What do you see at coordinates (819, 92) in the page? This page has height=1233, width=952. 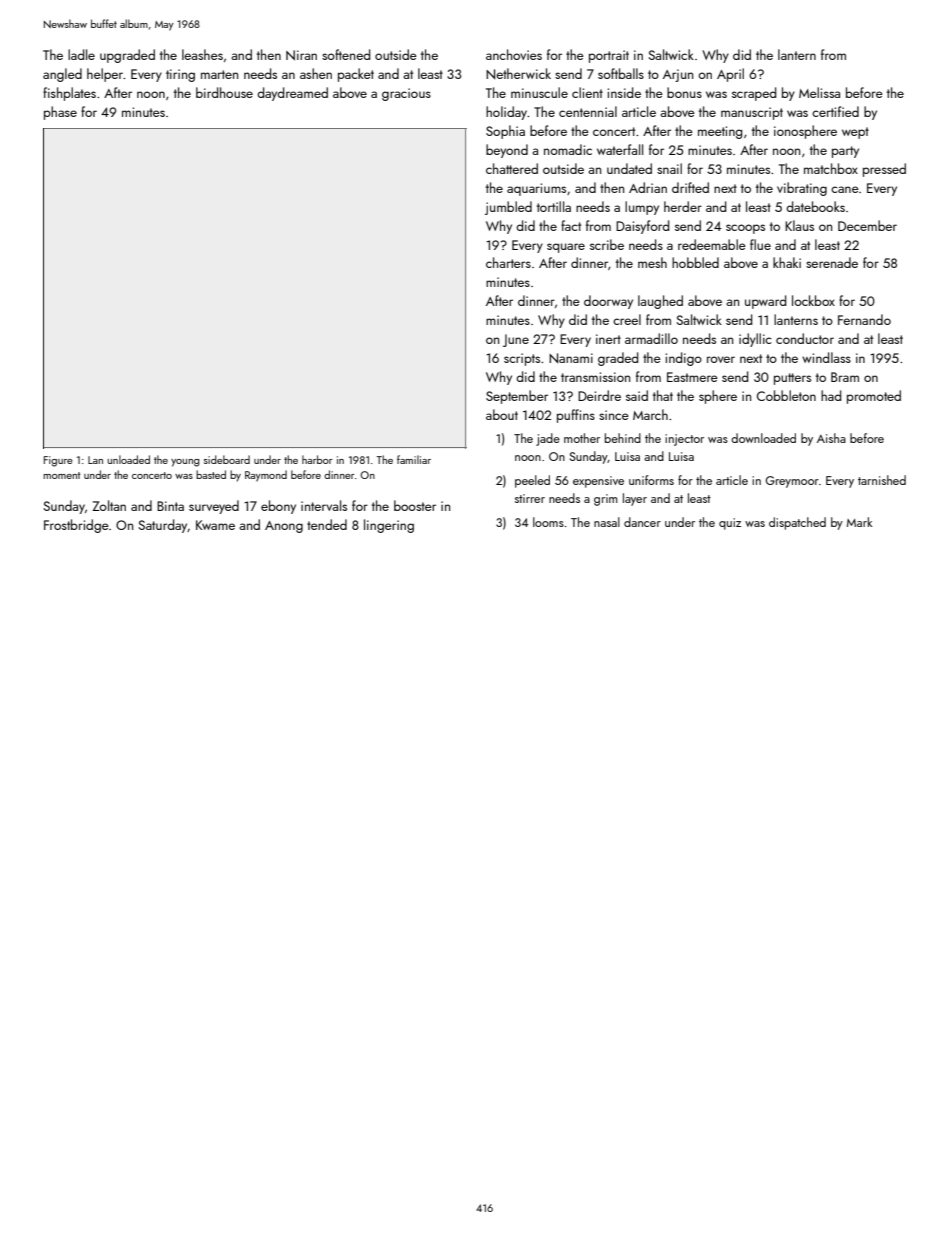 I see `Melissa` at bounding box center [819, 92].
